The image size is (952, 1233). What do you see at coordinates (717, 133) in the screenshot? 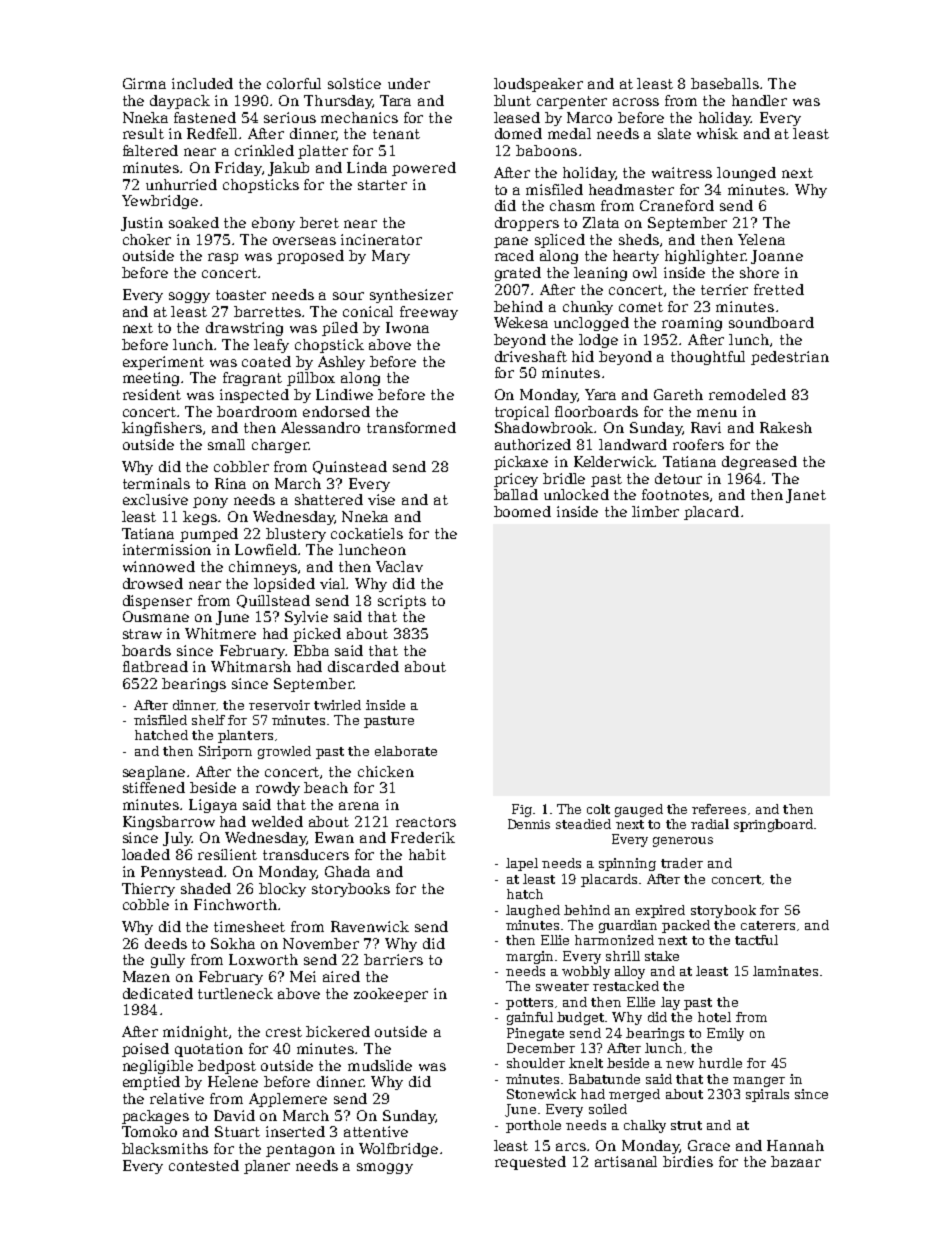
I see `whisk` at bounding box center [717, 133].
